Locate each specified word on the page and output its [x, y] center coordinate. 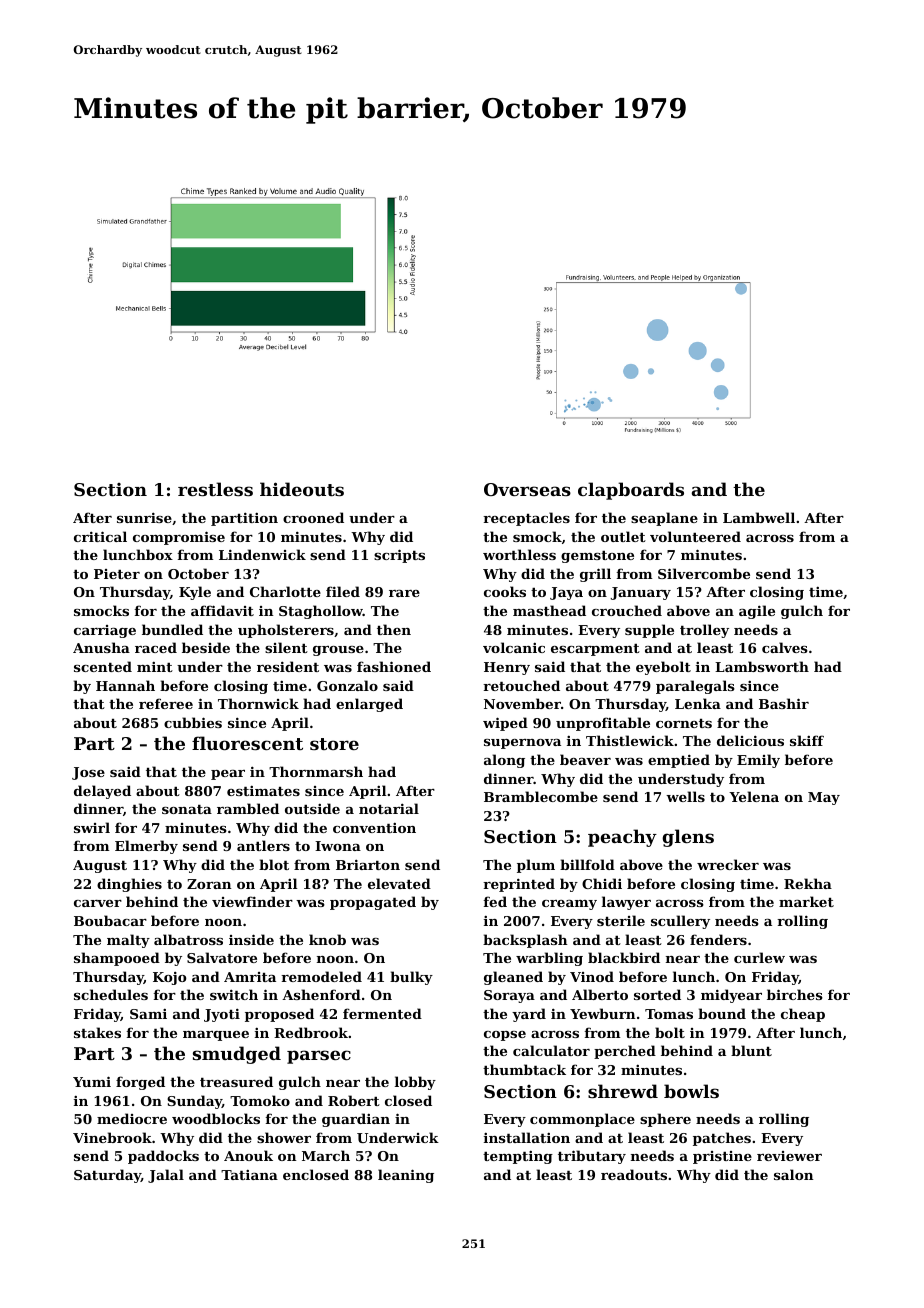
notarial [389, 808]
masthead [549, 610]
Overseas [527, 489]
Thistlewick [630, 740]
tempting [518, 1157]
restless [215, 489]
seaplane [664, 519]
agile [757, 612]
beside [206, 647]
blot [274, 864]
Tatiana [249, 1175]
